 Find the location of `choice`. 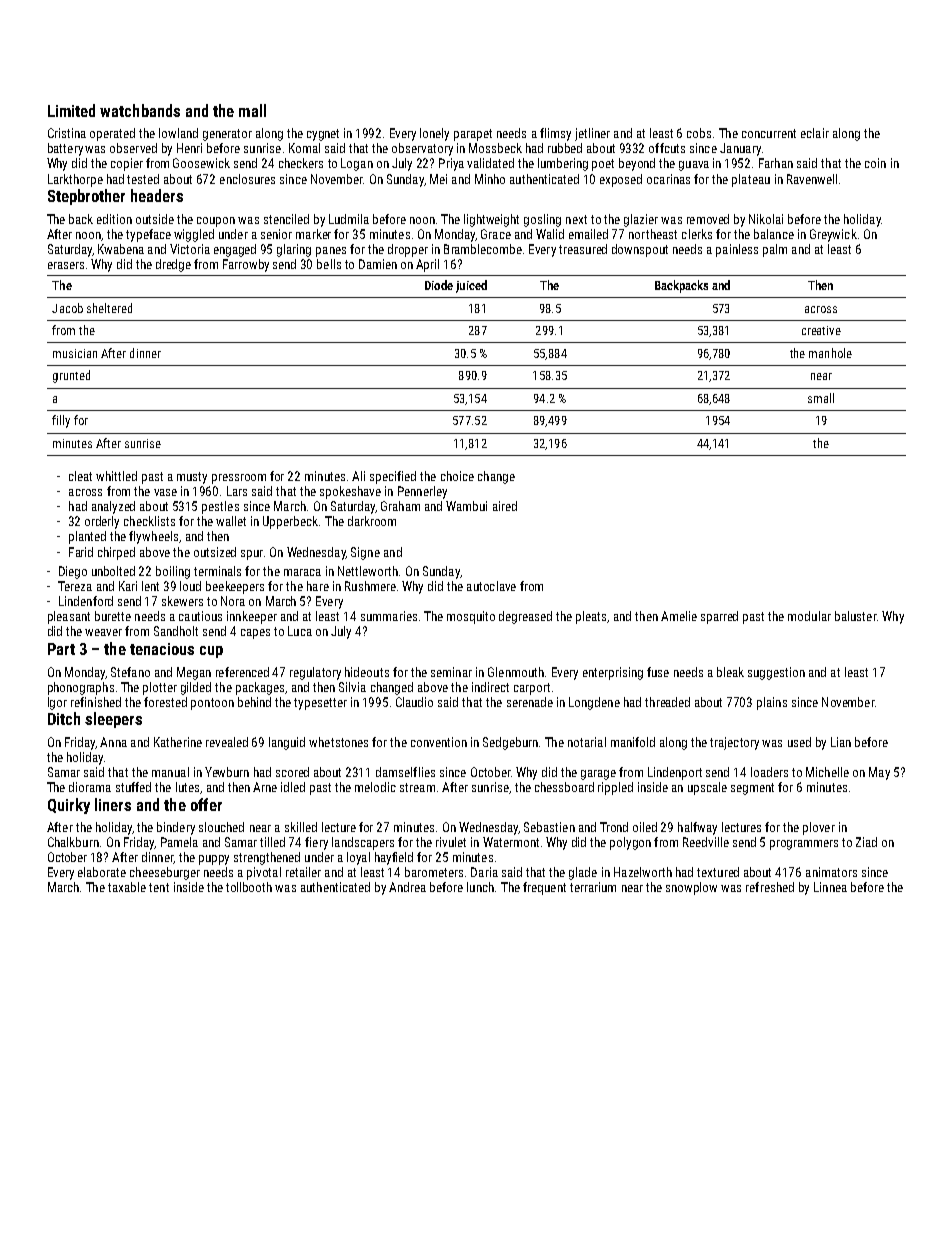

choice is located at coordinates (457, 476).
